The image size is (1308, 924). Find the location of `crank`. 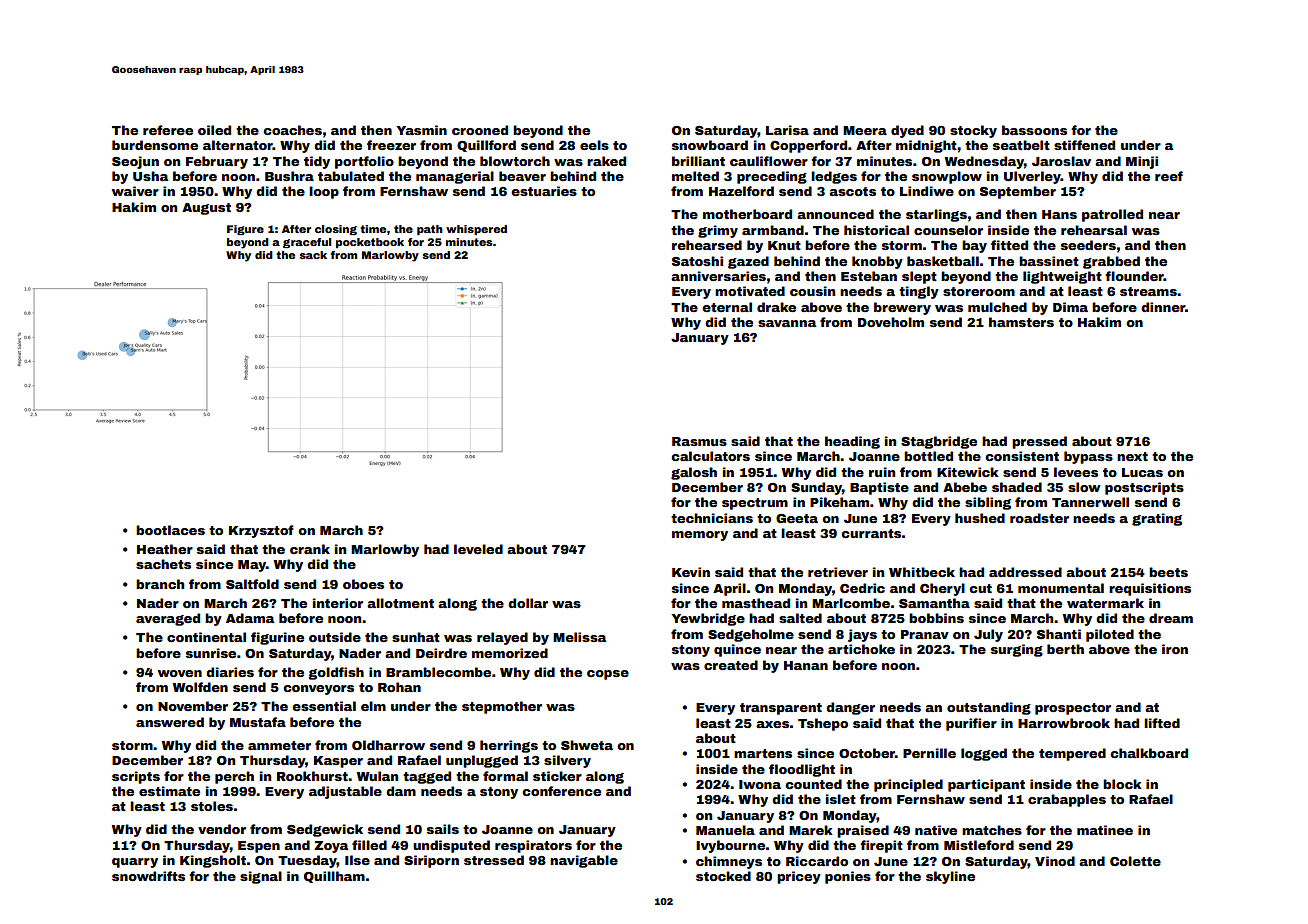

crank is located at coordinates (310, 549).
